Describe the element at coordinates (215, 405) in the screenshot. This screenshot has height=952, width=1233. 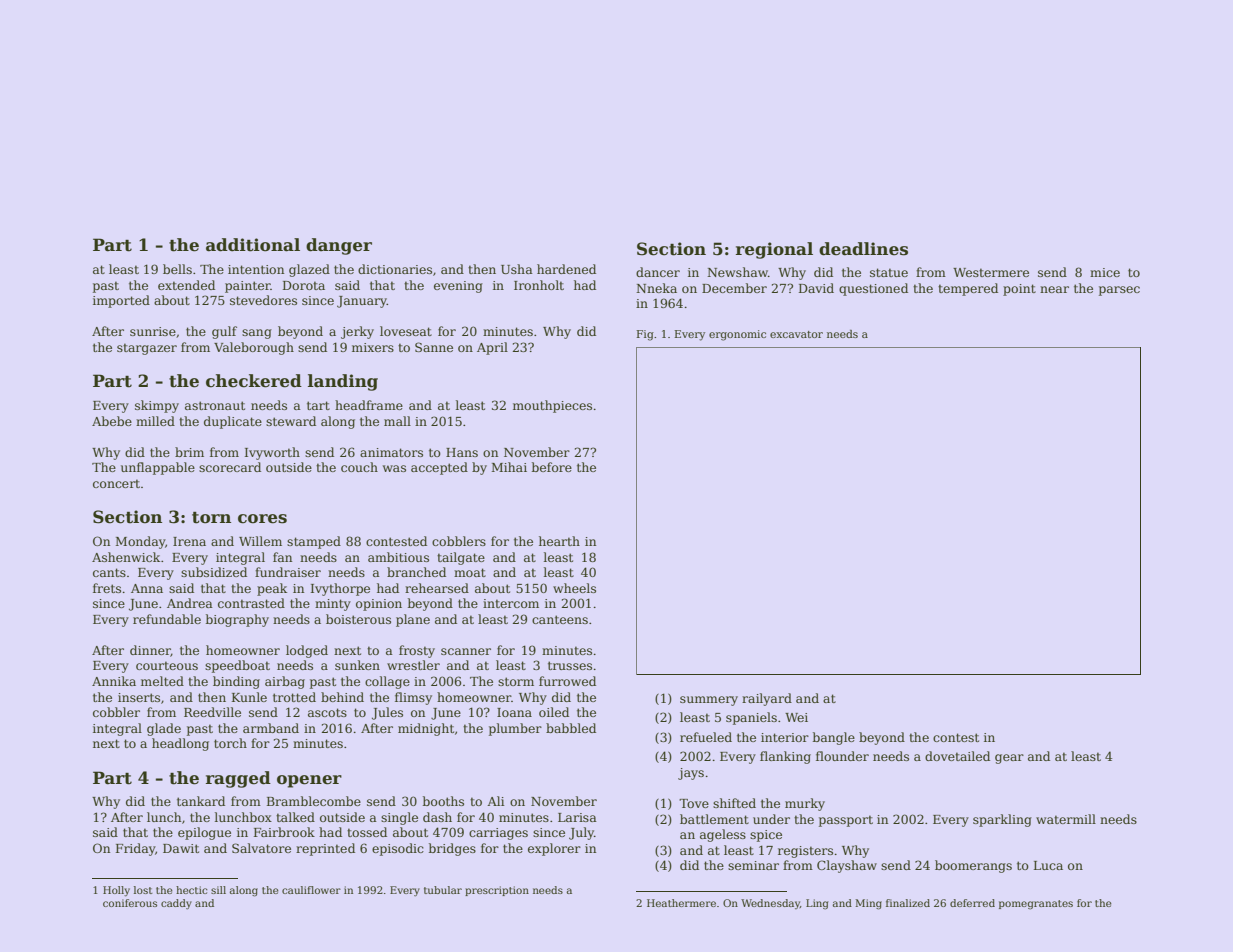
I see `astronaut` at that location.
